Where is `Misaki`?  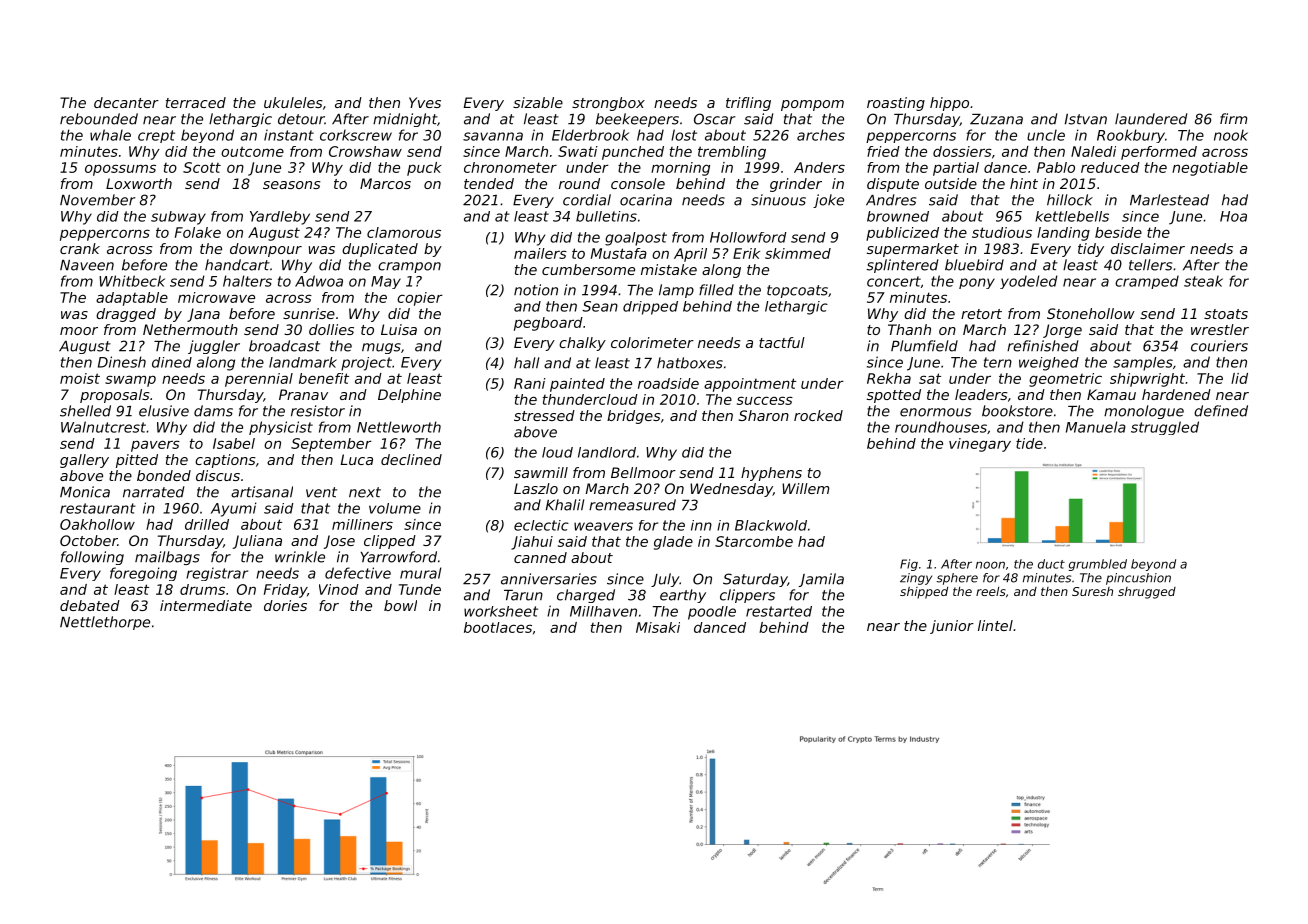 Misaki is located at coordinates (658, 627).
